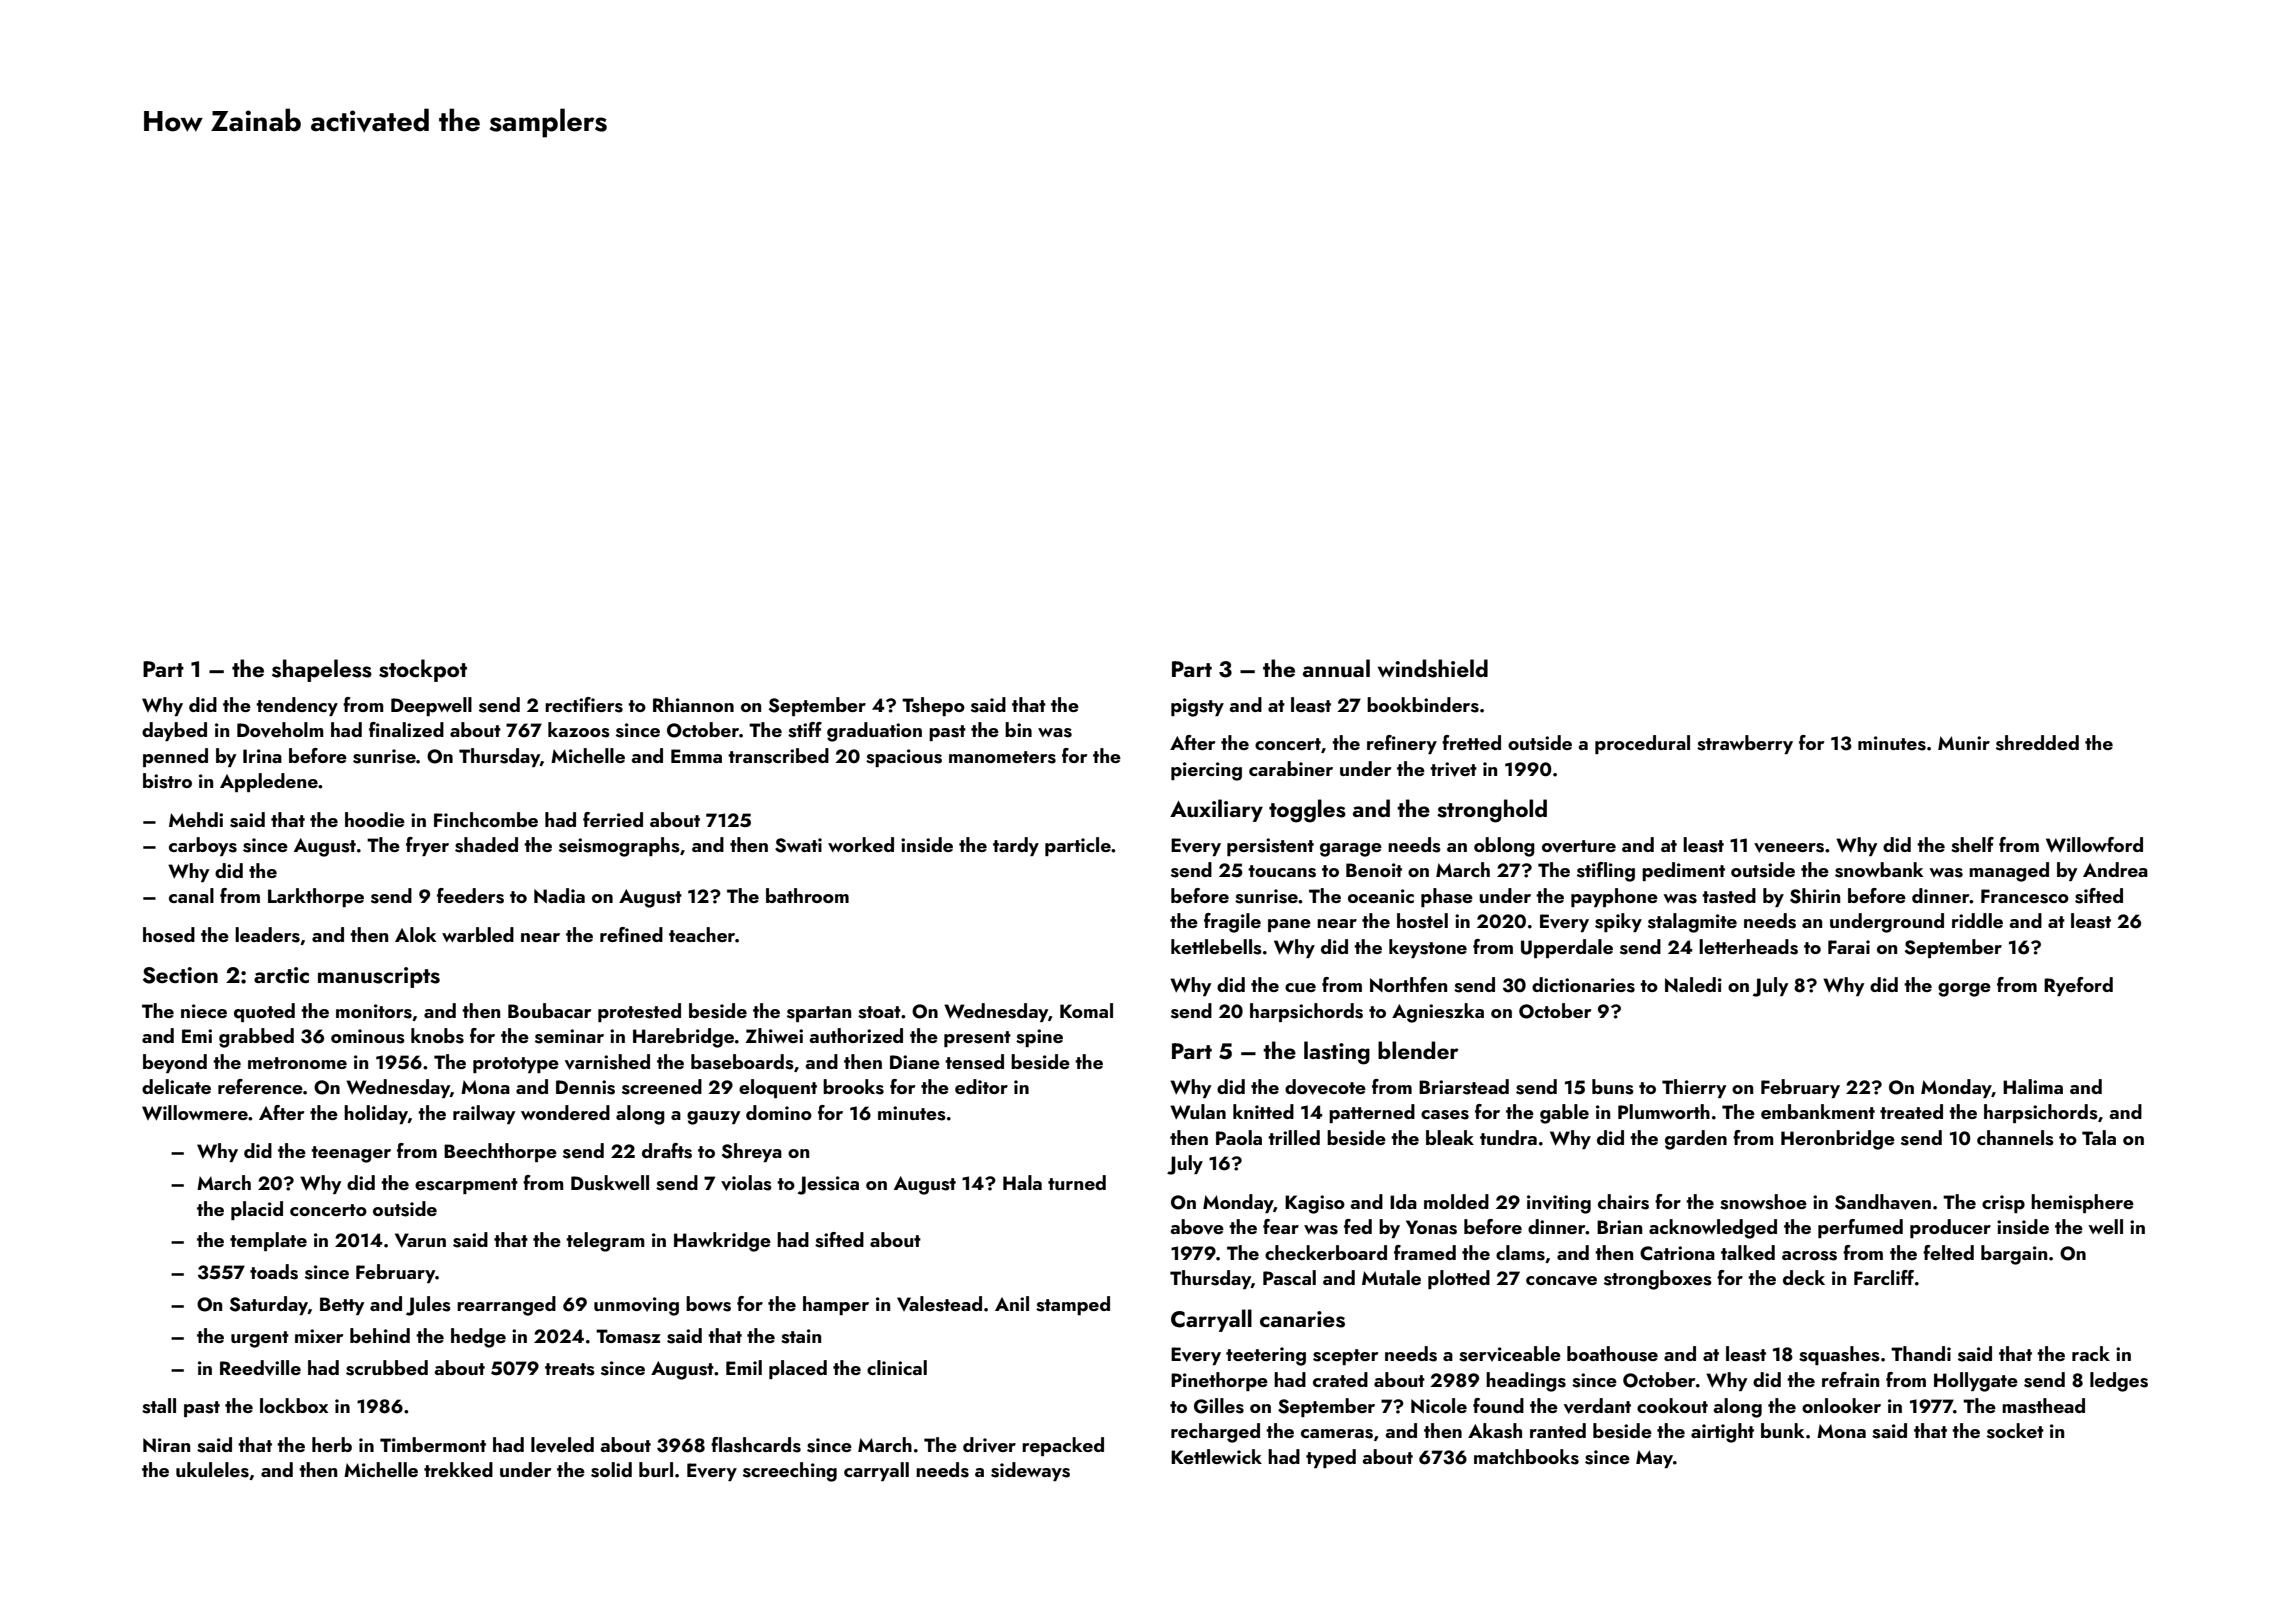  Describe the element at coordinates (458, 1469) in the page. I see `trekked` at that location.
